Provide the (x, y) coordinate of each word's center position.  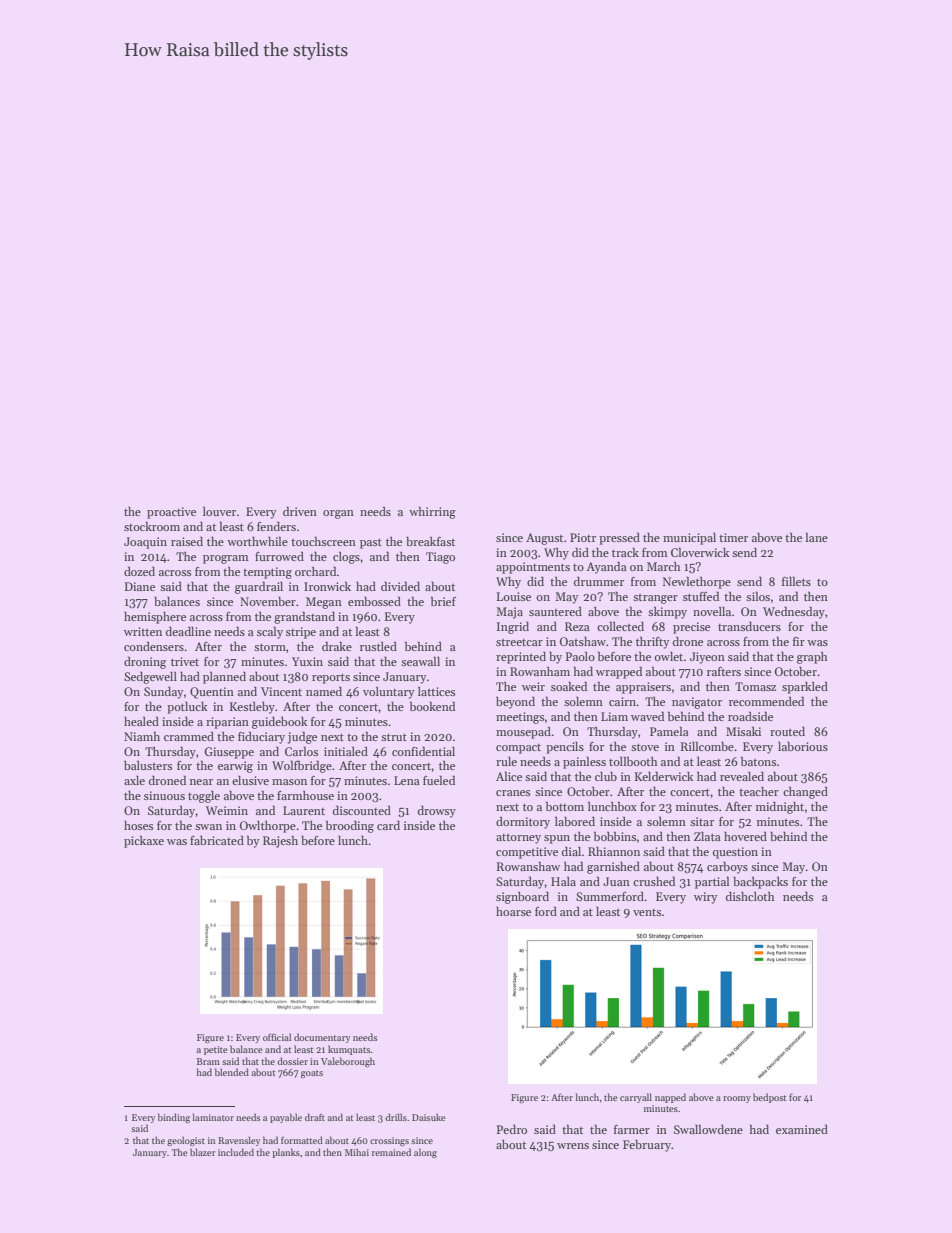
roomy (737, 1099)
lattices (436, 691)
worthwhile (257, 541)
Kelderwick (664, 776)
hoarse (513, 911)
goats (312, 1074)
